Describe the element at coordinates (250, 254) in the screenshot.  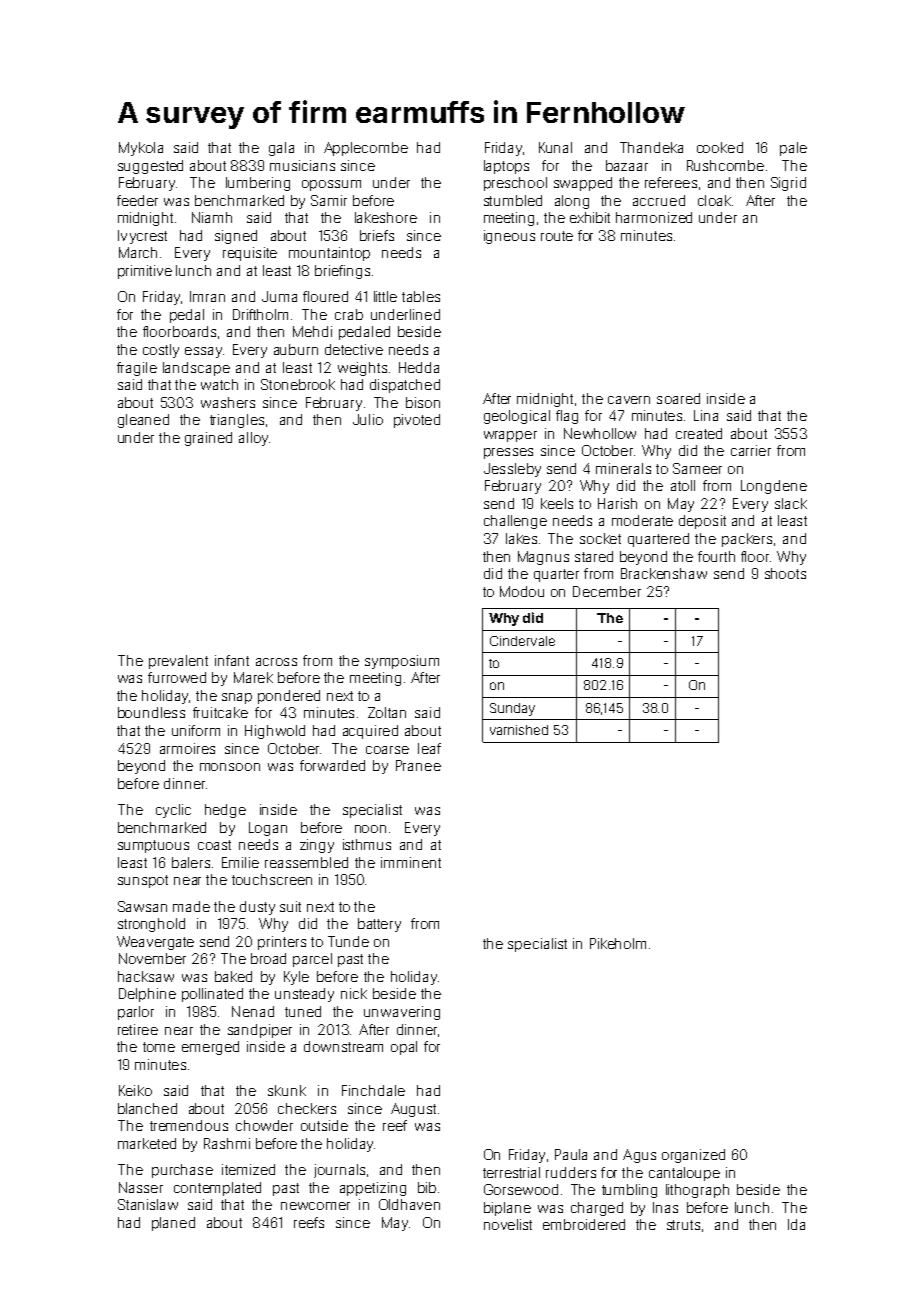
I see `requisite` at that location.
